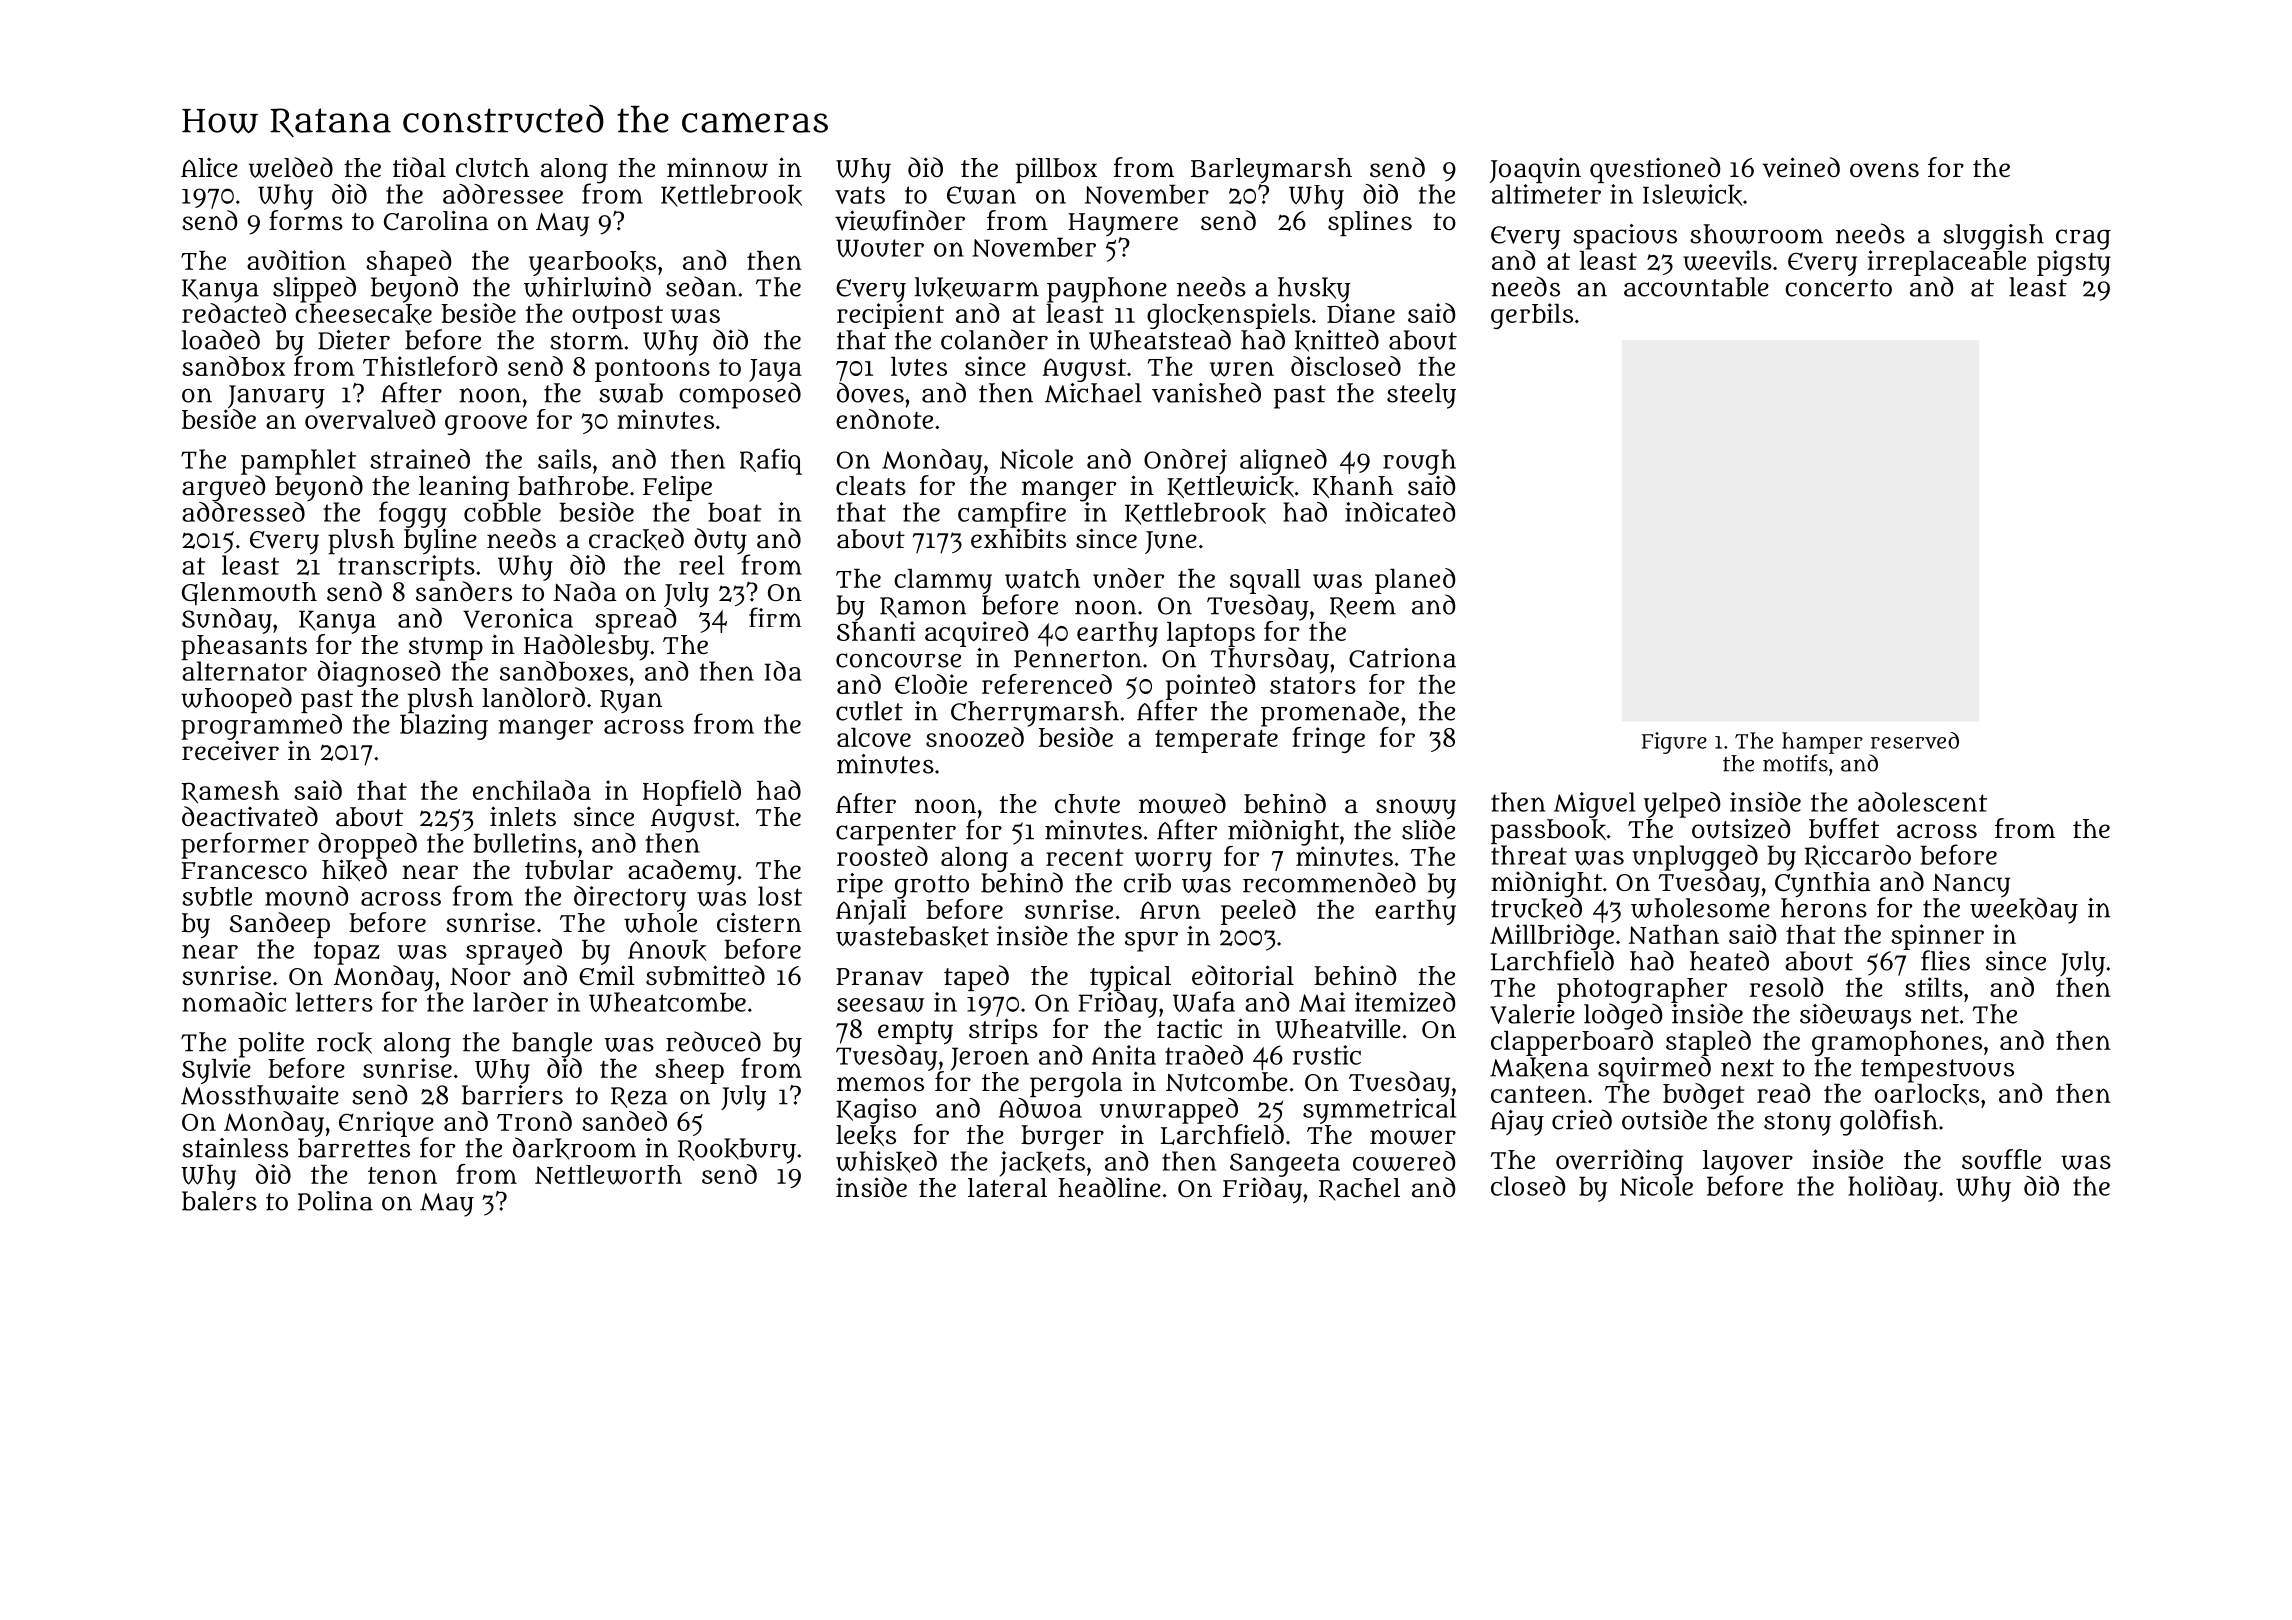 This screenshot has height=1620, width=2292. Describe the element at coordinates (1012, 514) in the screenshot. I see `campfire` at that location.
